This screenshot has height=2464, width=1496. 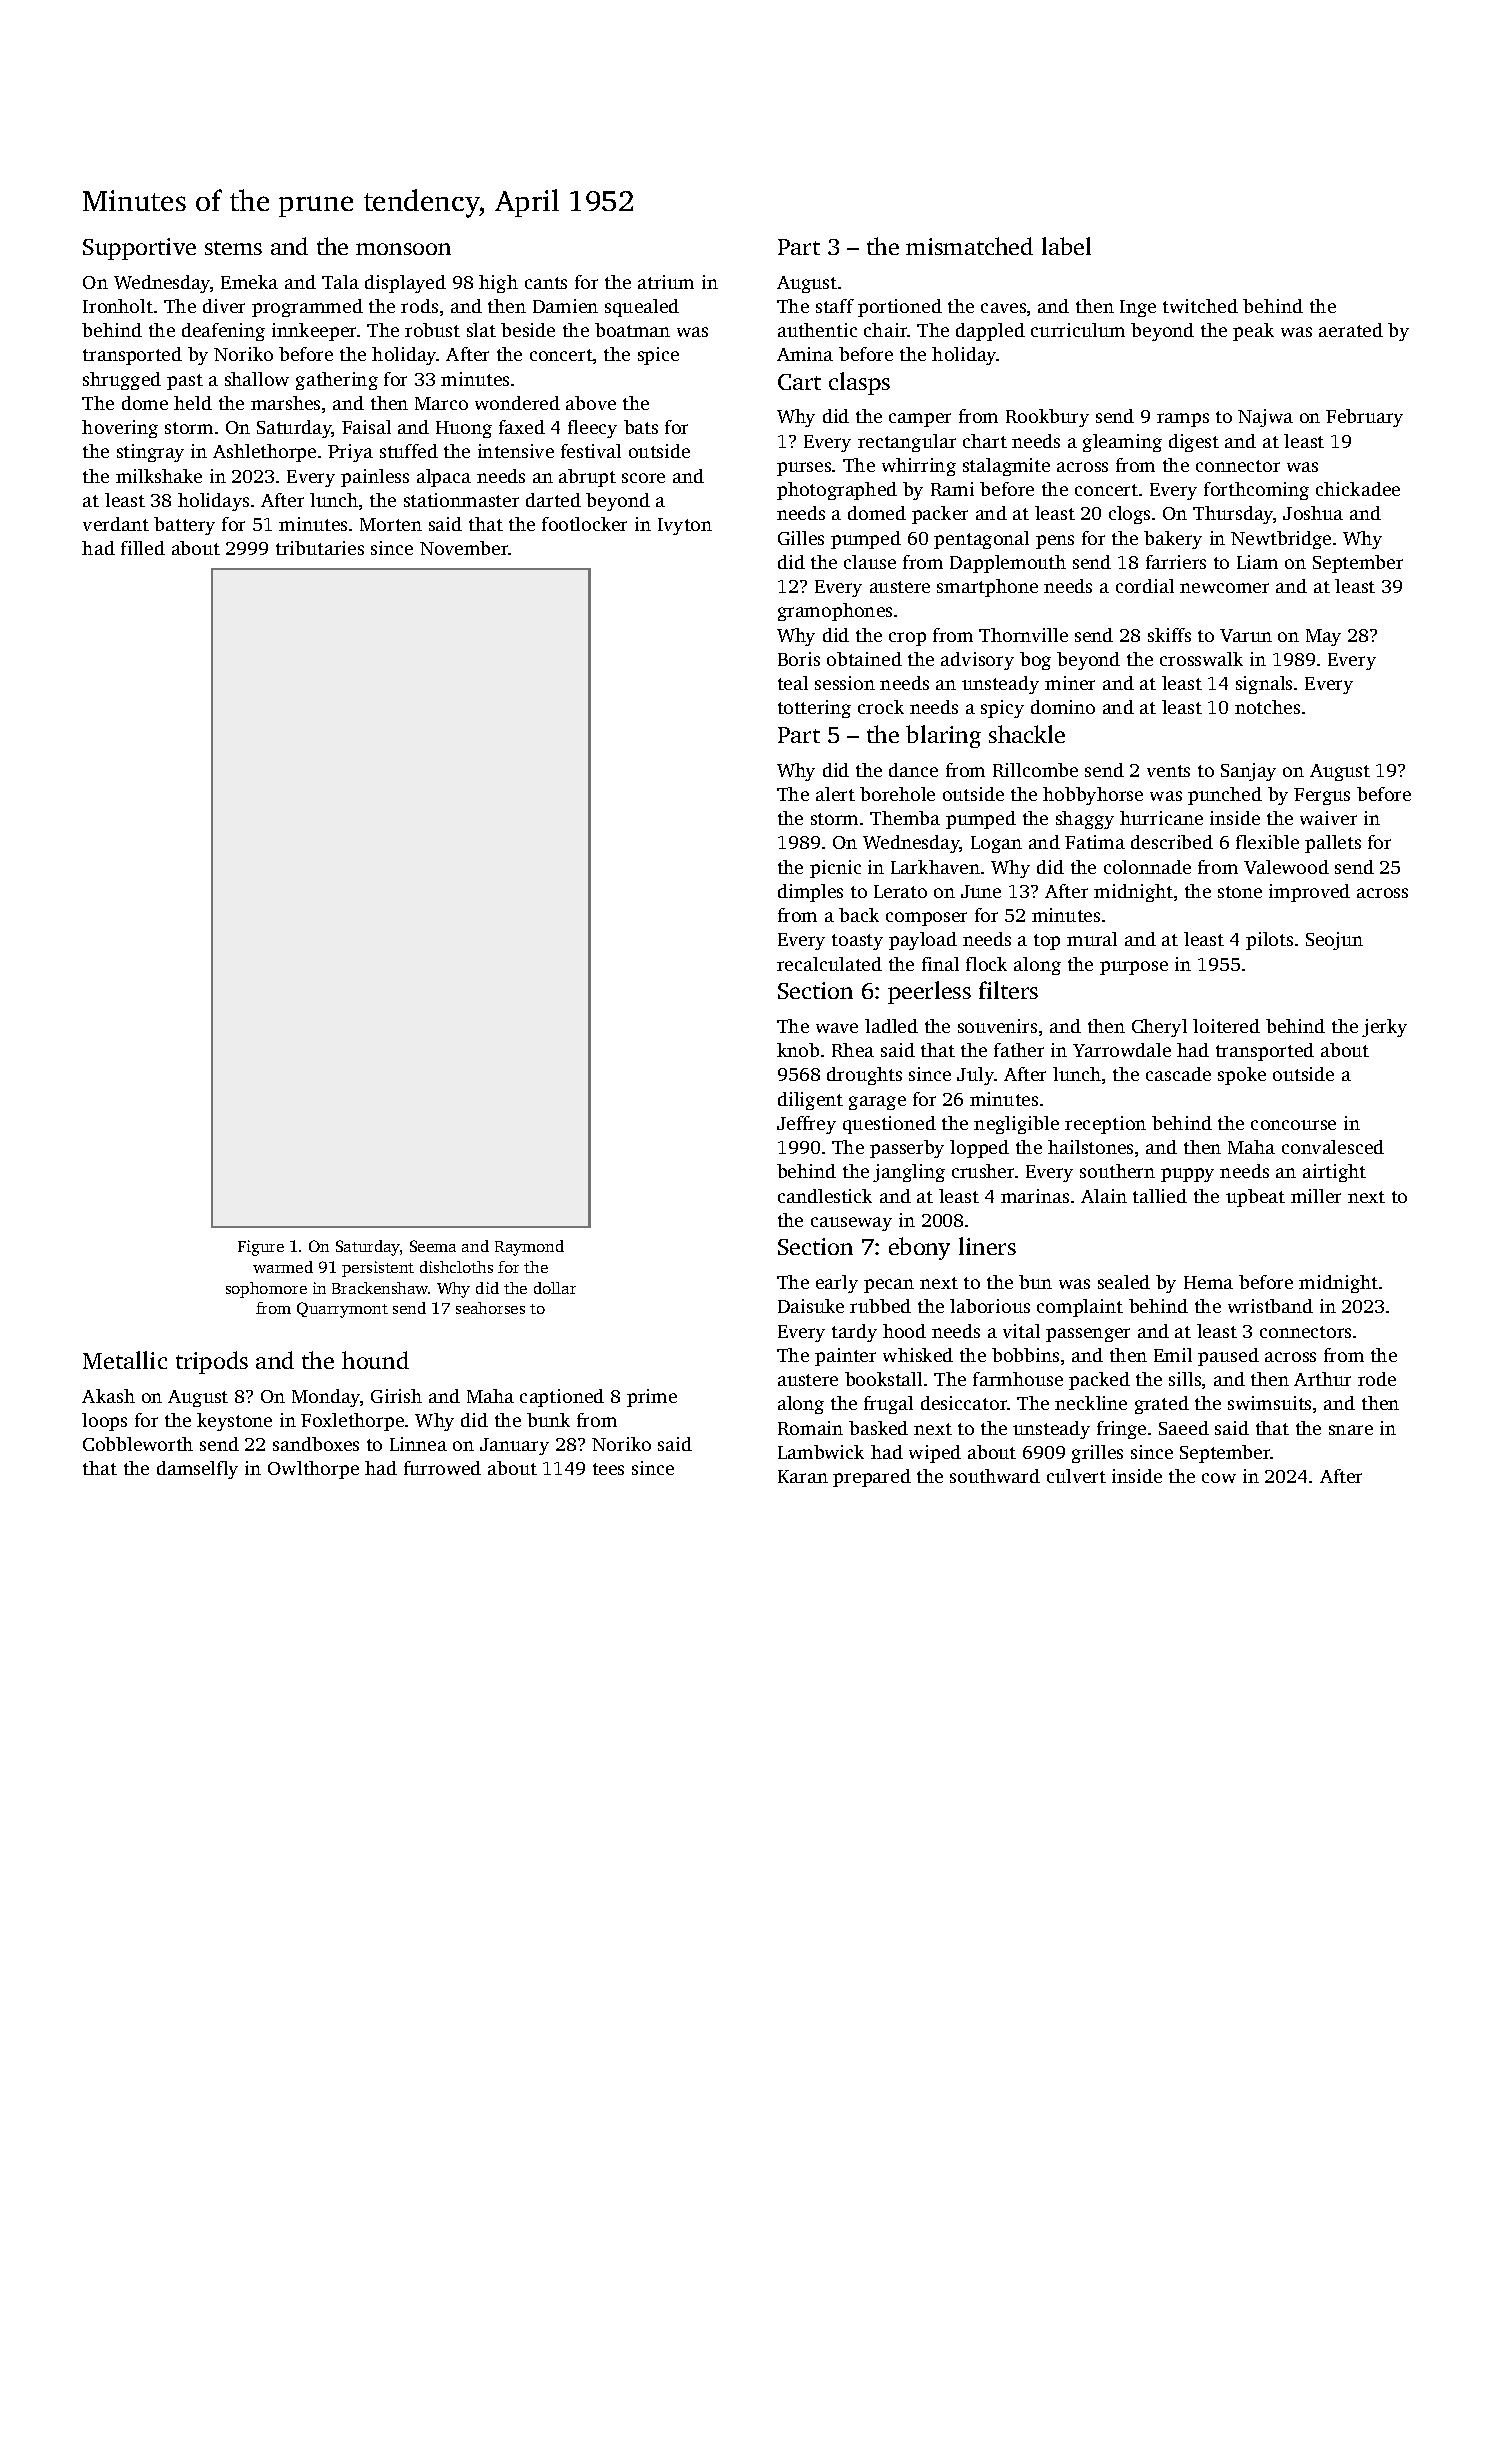 What do you see at coordinates (403, 249) in the screenshot?
I see `monsoon` at bounding box center [403, 249].
